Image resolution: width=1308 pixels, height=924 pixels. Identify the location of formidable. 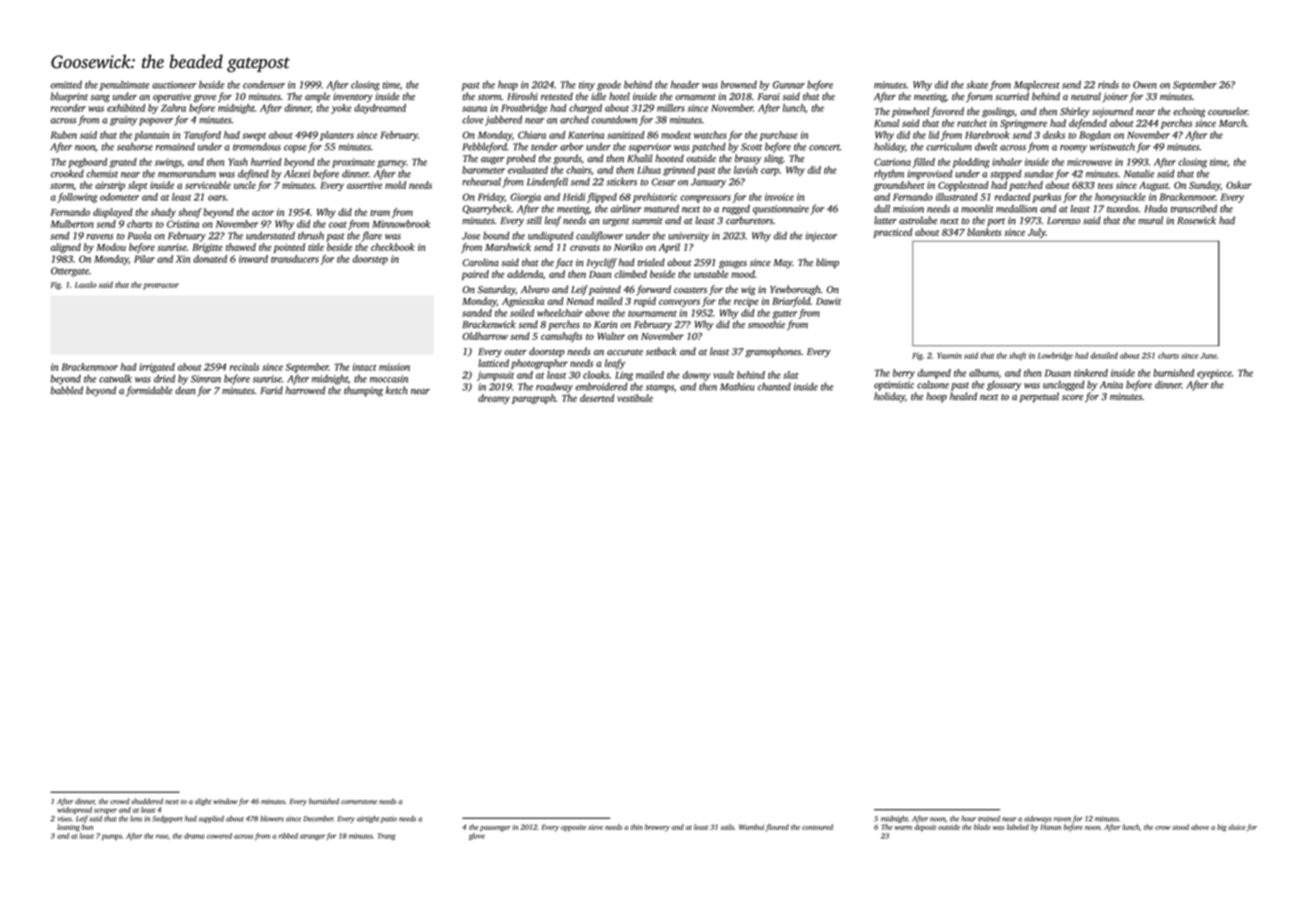
(149, 391).
